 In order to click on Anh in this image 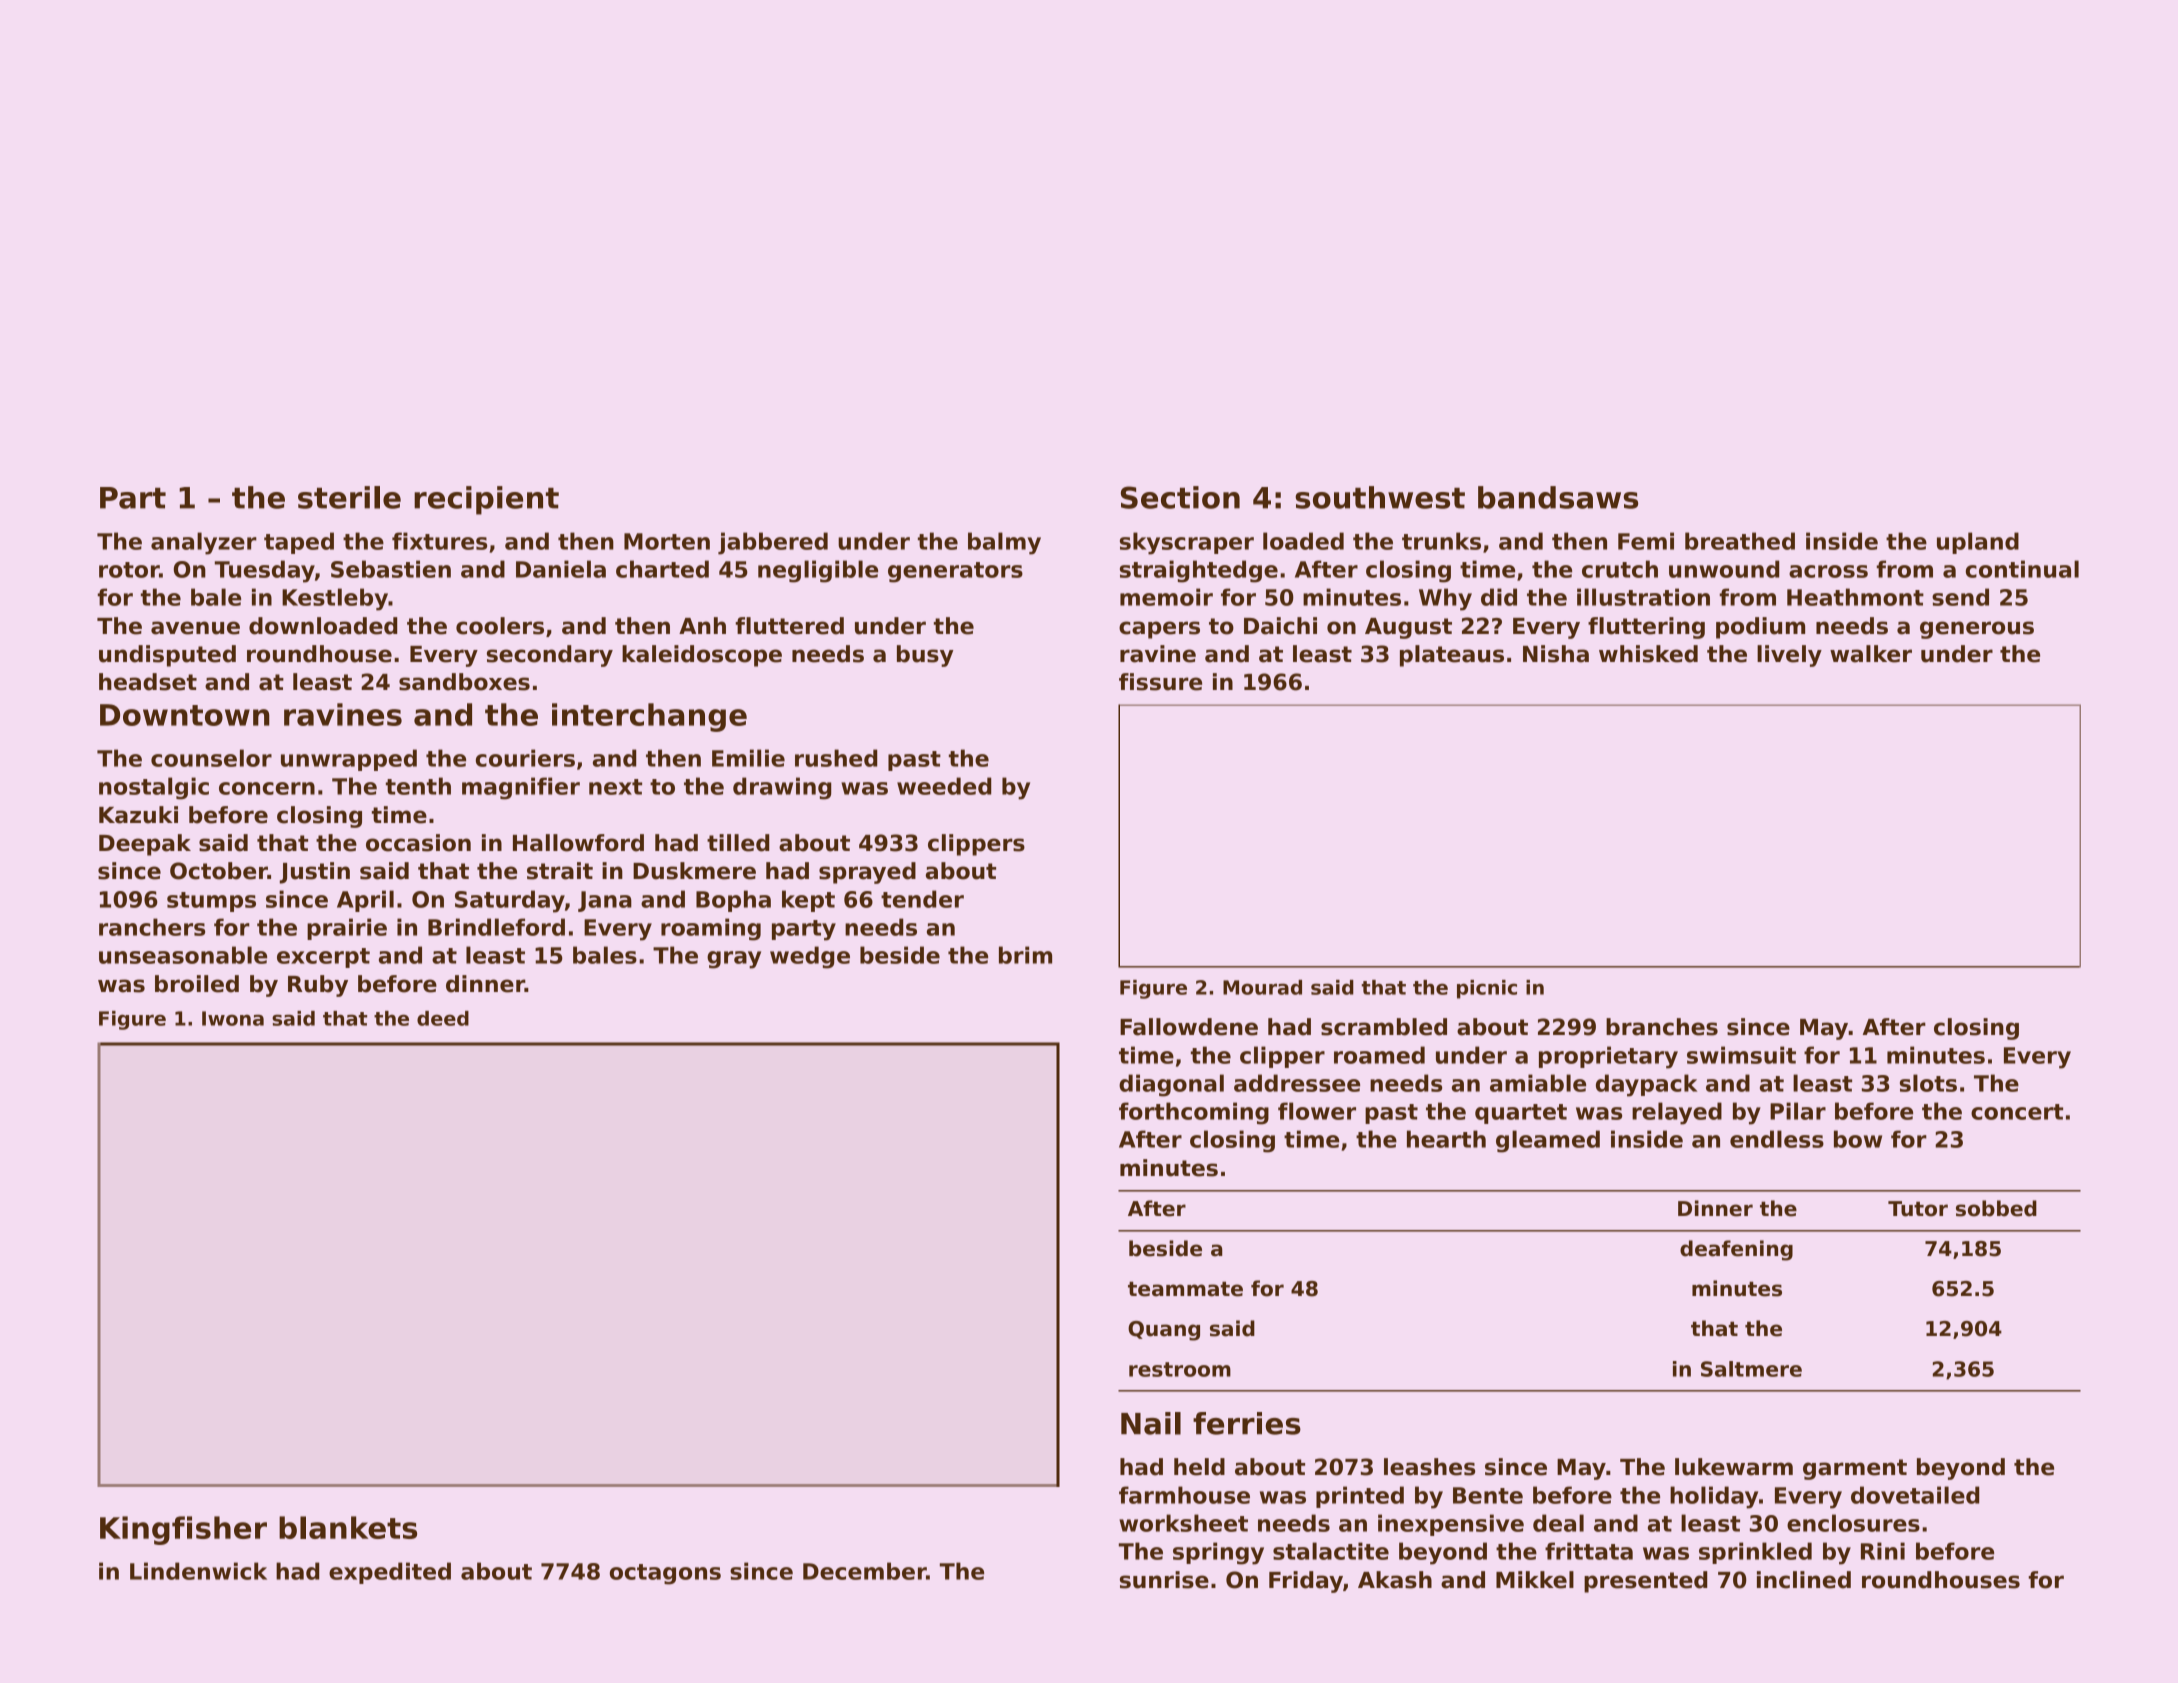, I will do `click(702, 625)`.
